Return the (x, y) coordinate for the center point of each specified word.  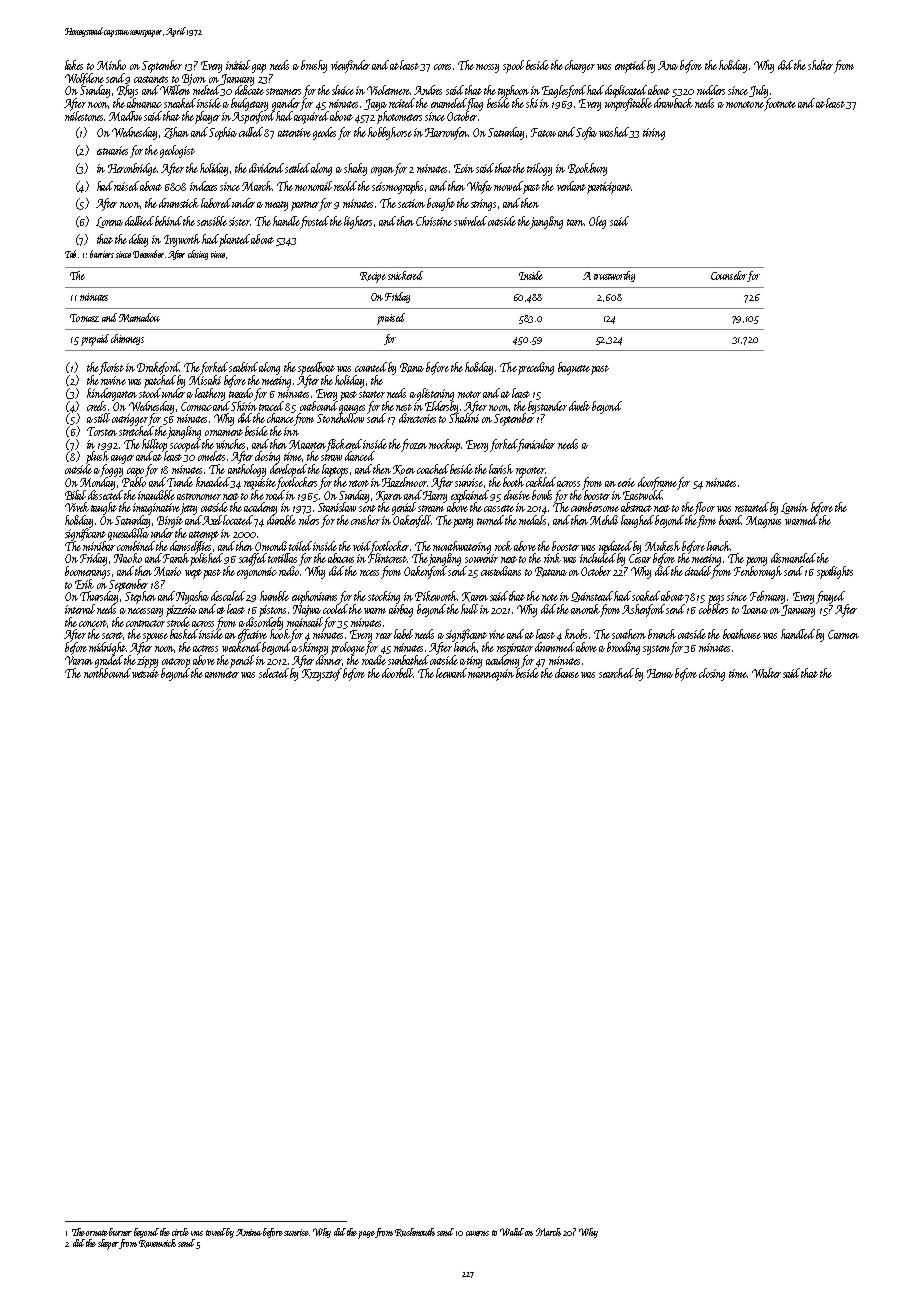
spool (513, 66)
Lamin (794, 508)
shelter (820, 65)
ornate (98, 1233)
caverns (477, 1233)
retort (359, 483)
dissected (105, 495)
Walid (512, 1232)
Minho (111, 65)
